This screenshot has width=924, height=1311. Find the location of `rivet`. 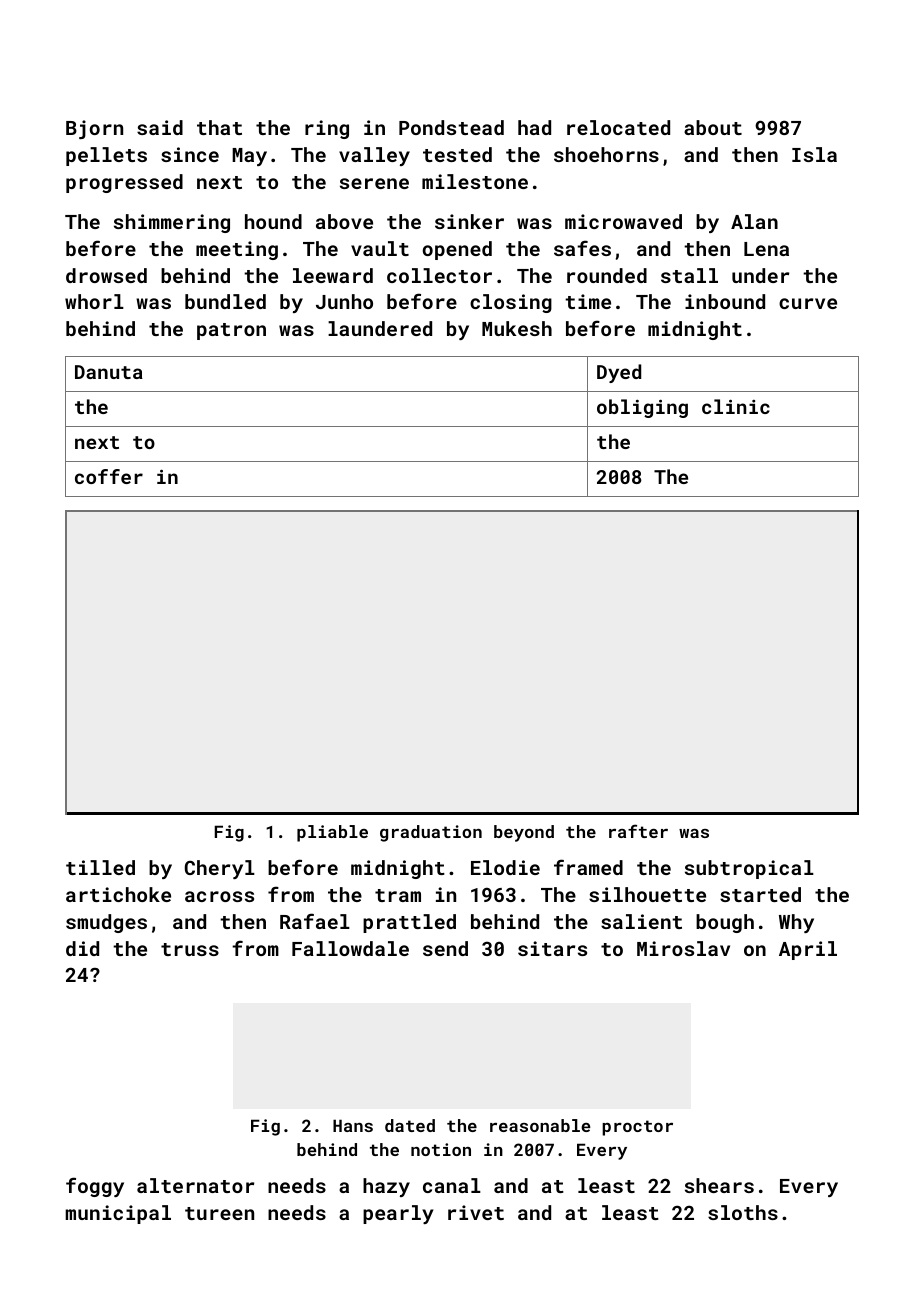

rivet is located at coordinates (476, 1212).
